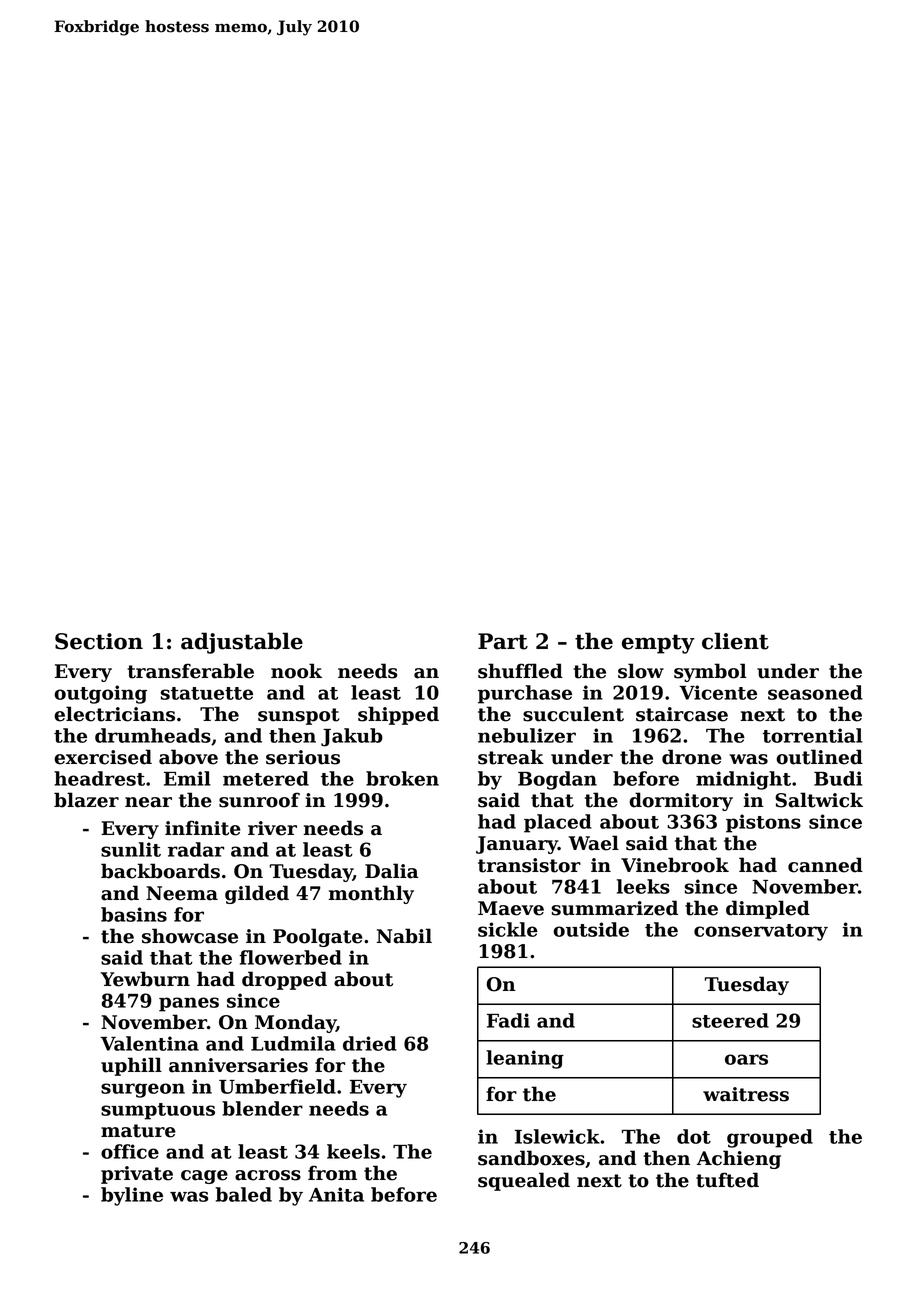 The image size is (917, 1301). What do you see at coordinates (99, 641) in the screenshot?
I see `Section` at bounding box center [99, 641].
